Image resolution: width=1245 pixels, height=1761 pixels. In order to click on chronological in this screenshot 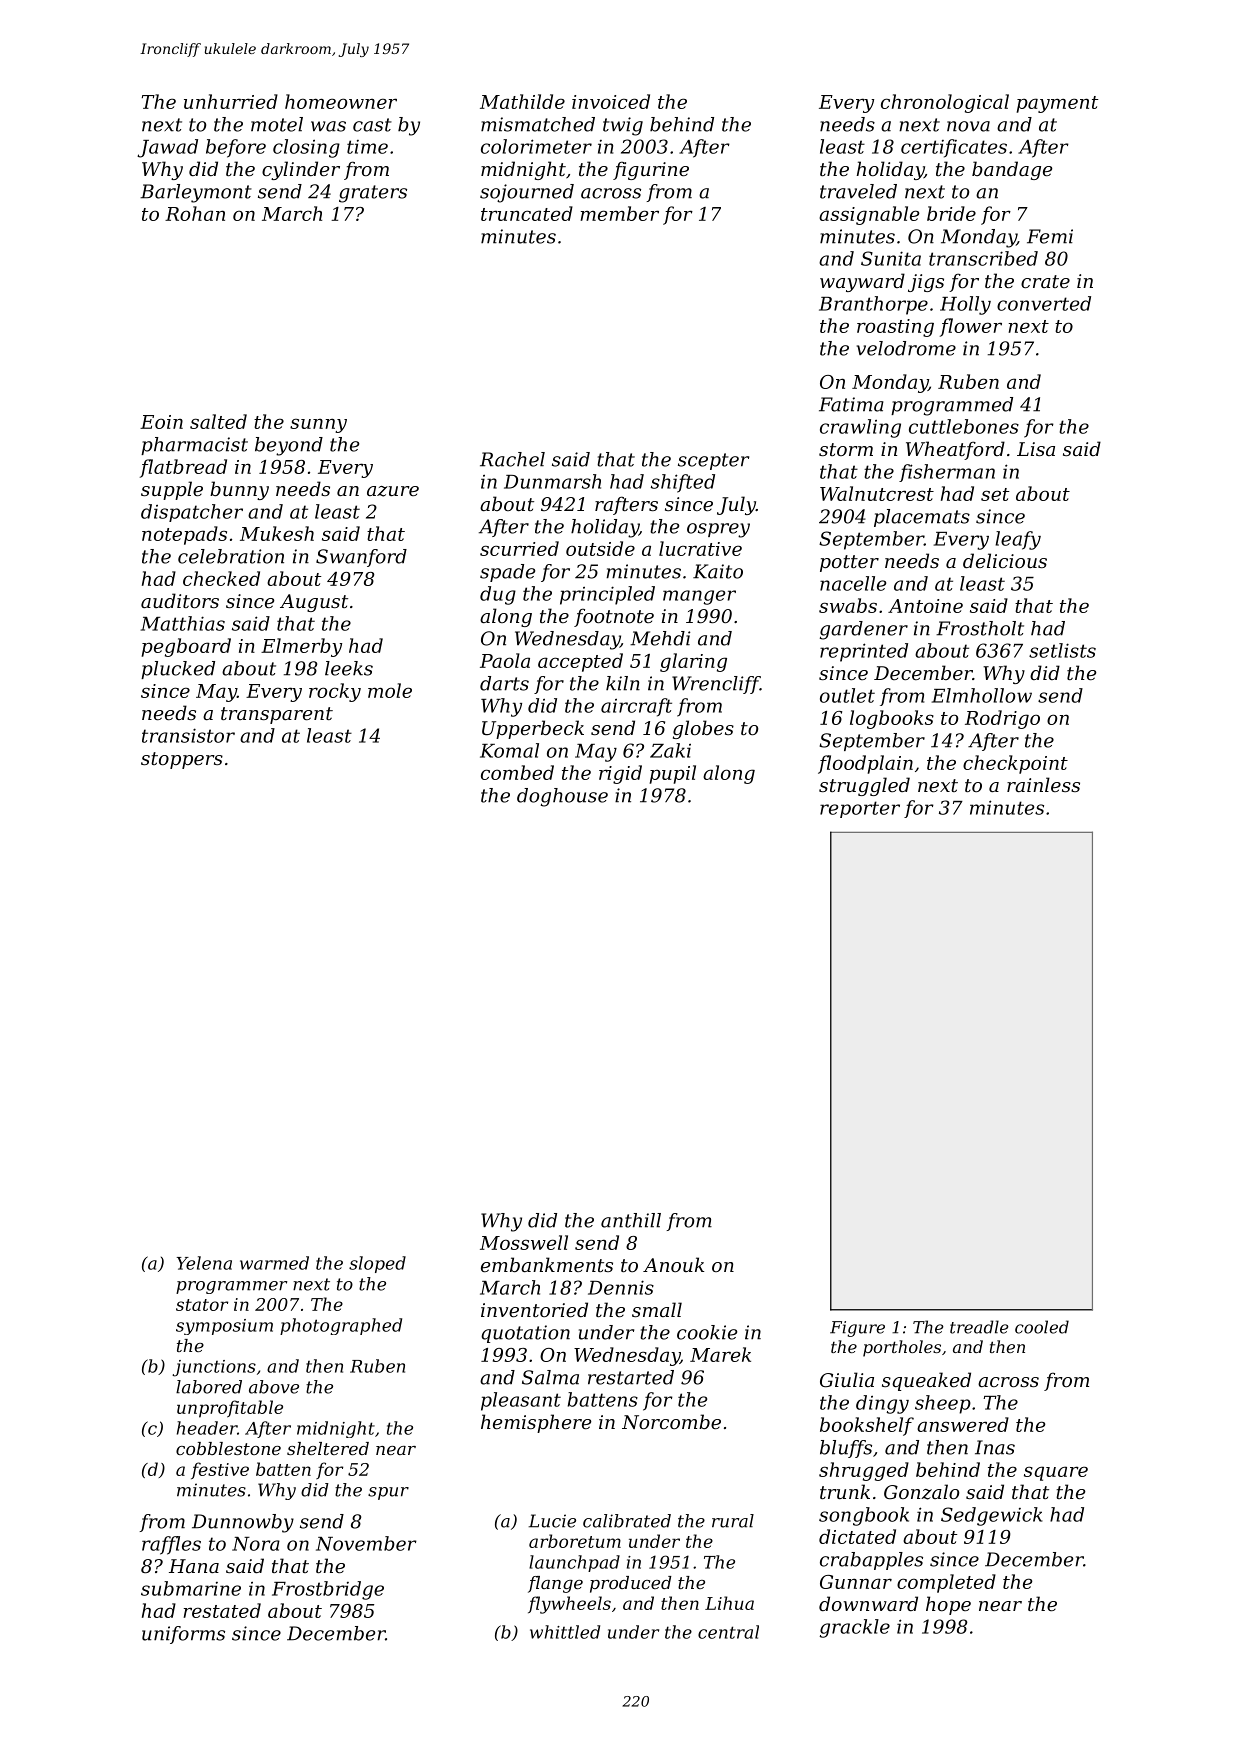, I will do `click(945, 103)`.
